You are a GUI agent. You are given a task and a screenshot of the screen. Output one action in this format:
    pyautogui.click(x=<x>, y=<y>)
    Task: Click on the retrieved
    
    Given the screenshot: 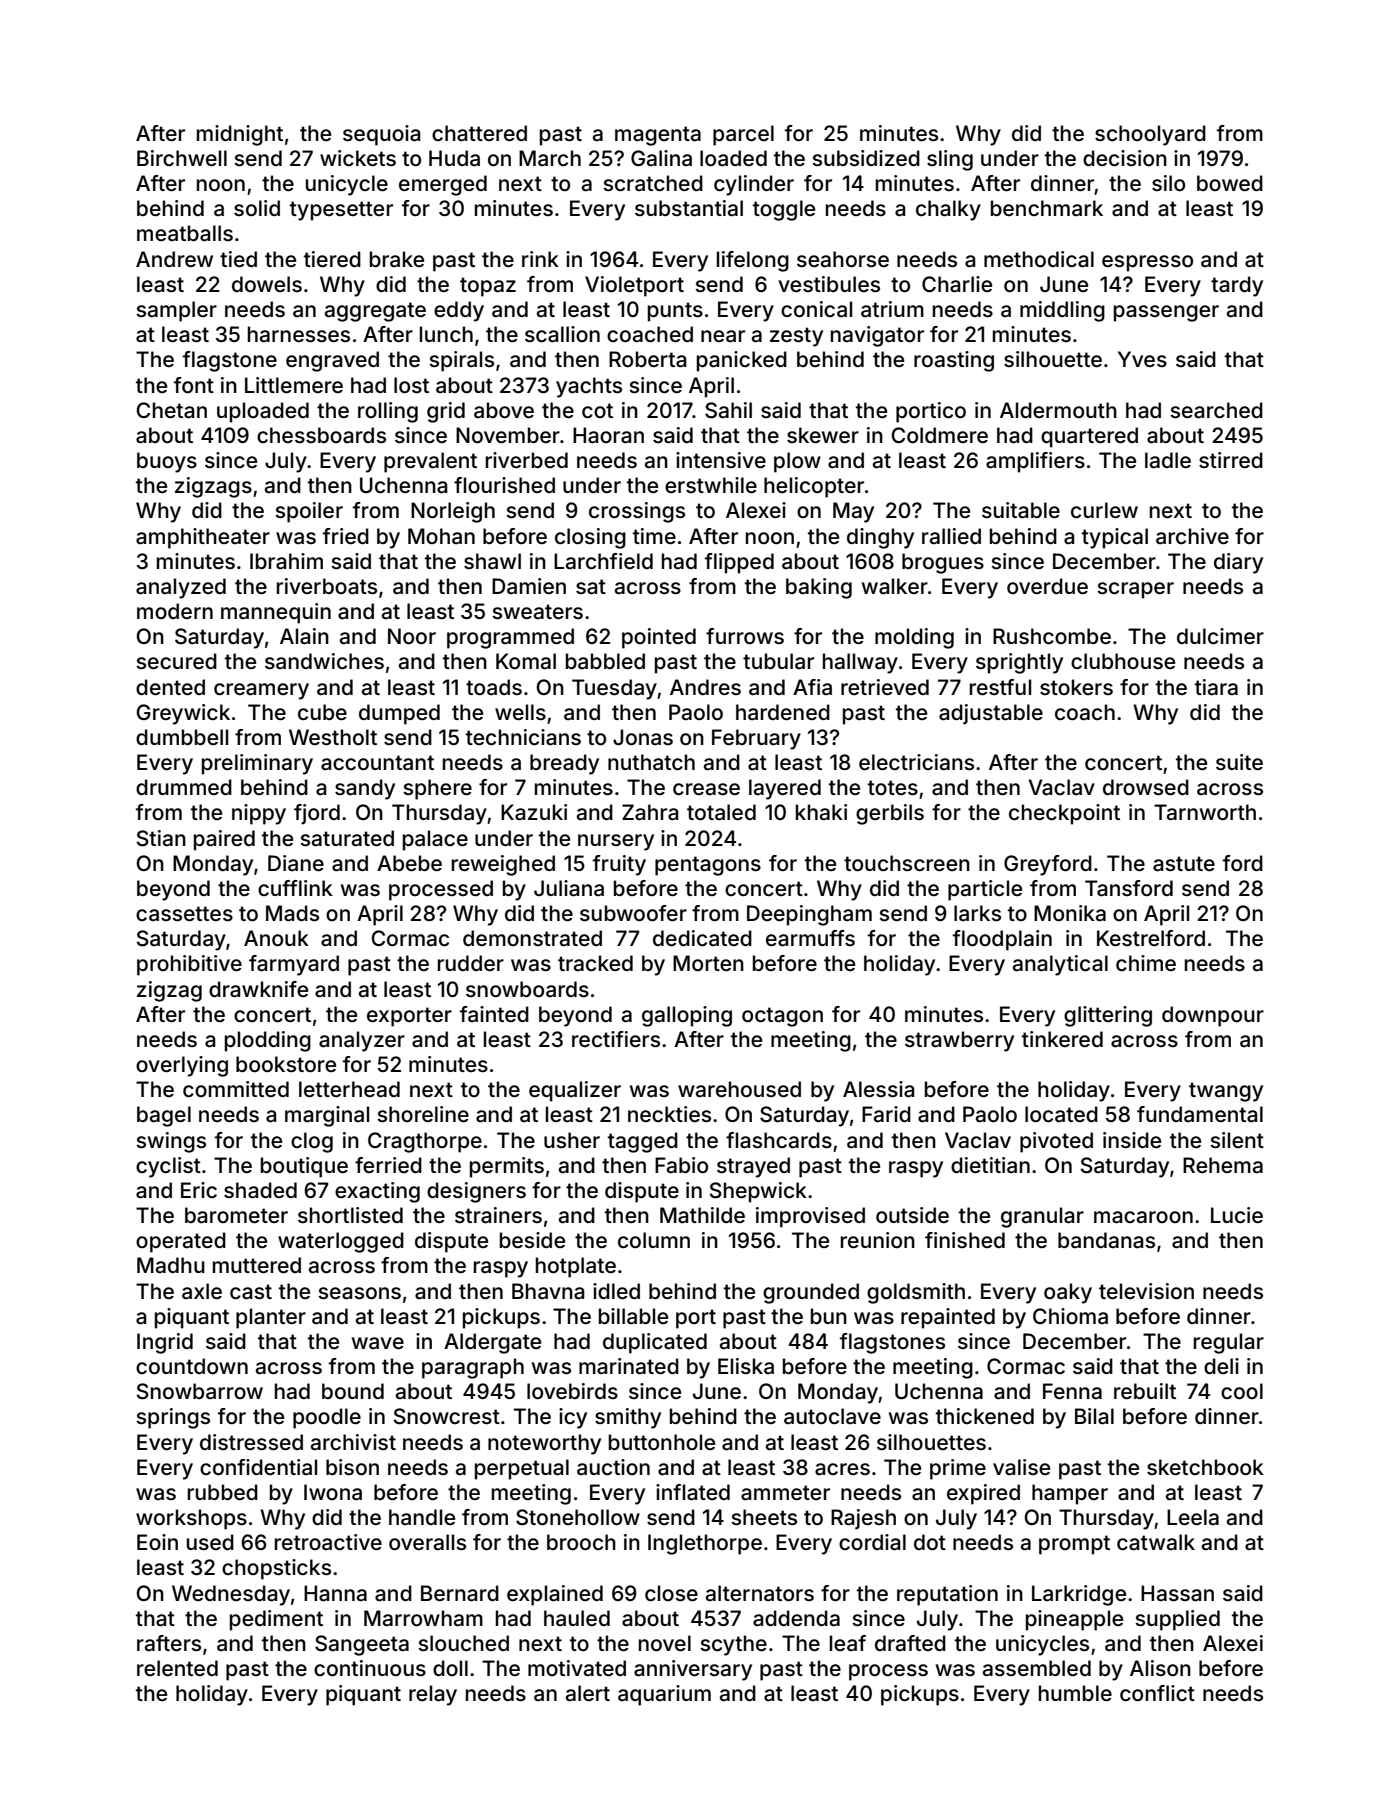 What is the action you would take?
    pyautogui.click(x=885, y=687)
